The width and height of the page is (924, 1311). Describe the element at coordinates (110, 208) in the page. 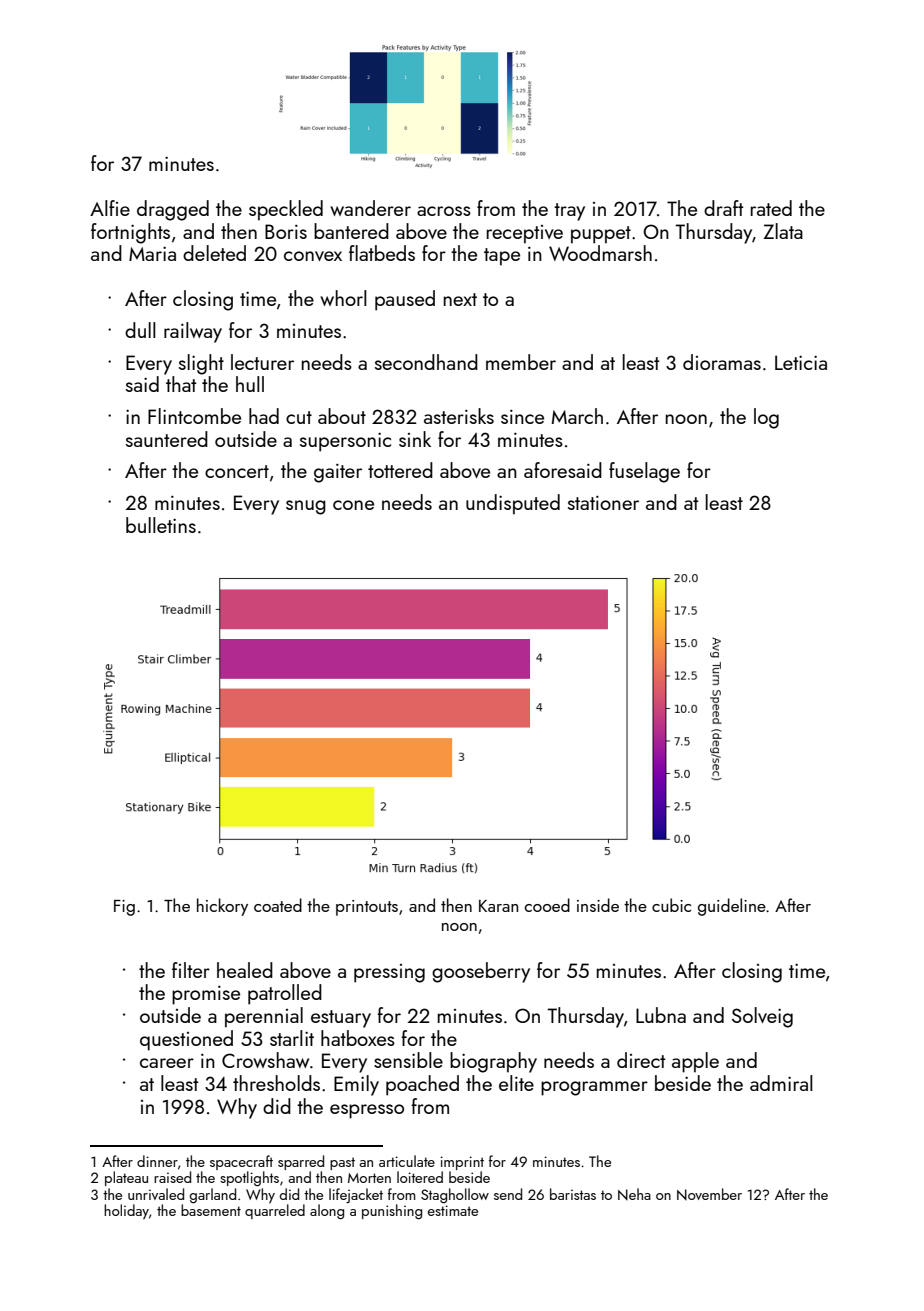

I see `Alfie` at that location.
